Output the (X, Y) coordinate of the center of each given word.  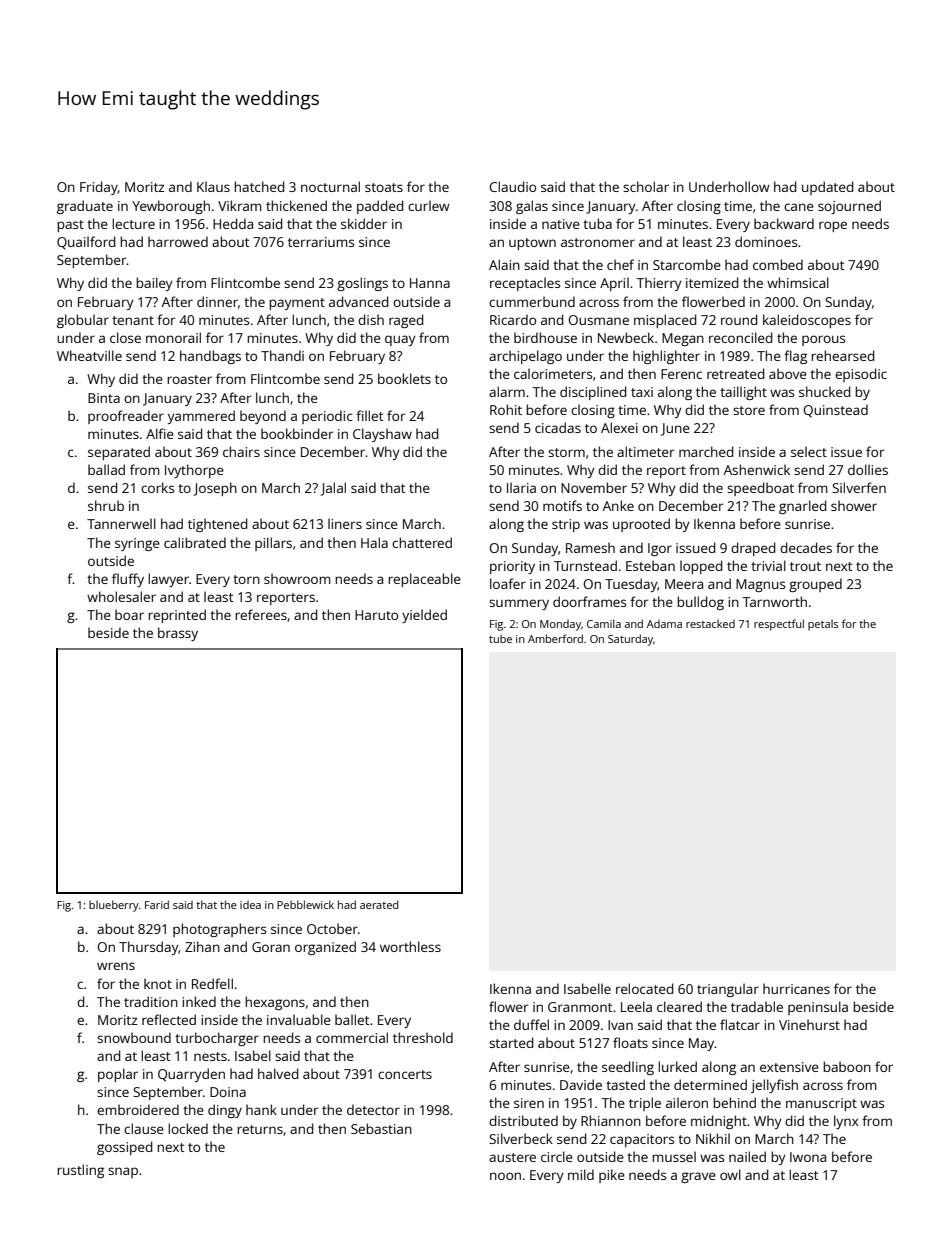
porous (823, 340)
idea (250, 905)
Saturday (630, 640)
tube (500, 638)
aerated (379, 904)
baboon (847, 1066)
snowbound (134, 1037)
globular (83, 321)
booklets (404, 378)
